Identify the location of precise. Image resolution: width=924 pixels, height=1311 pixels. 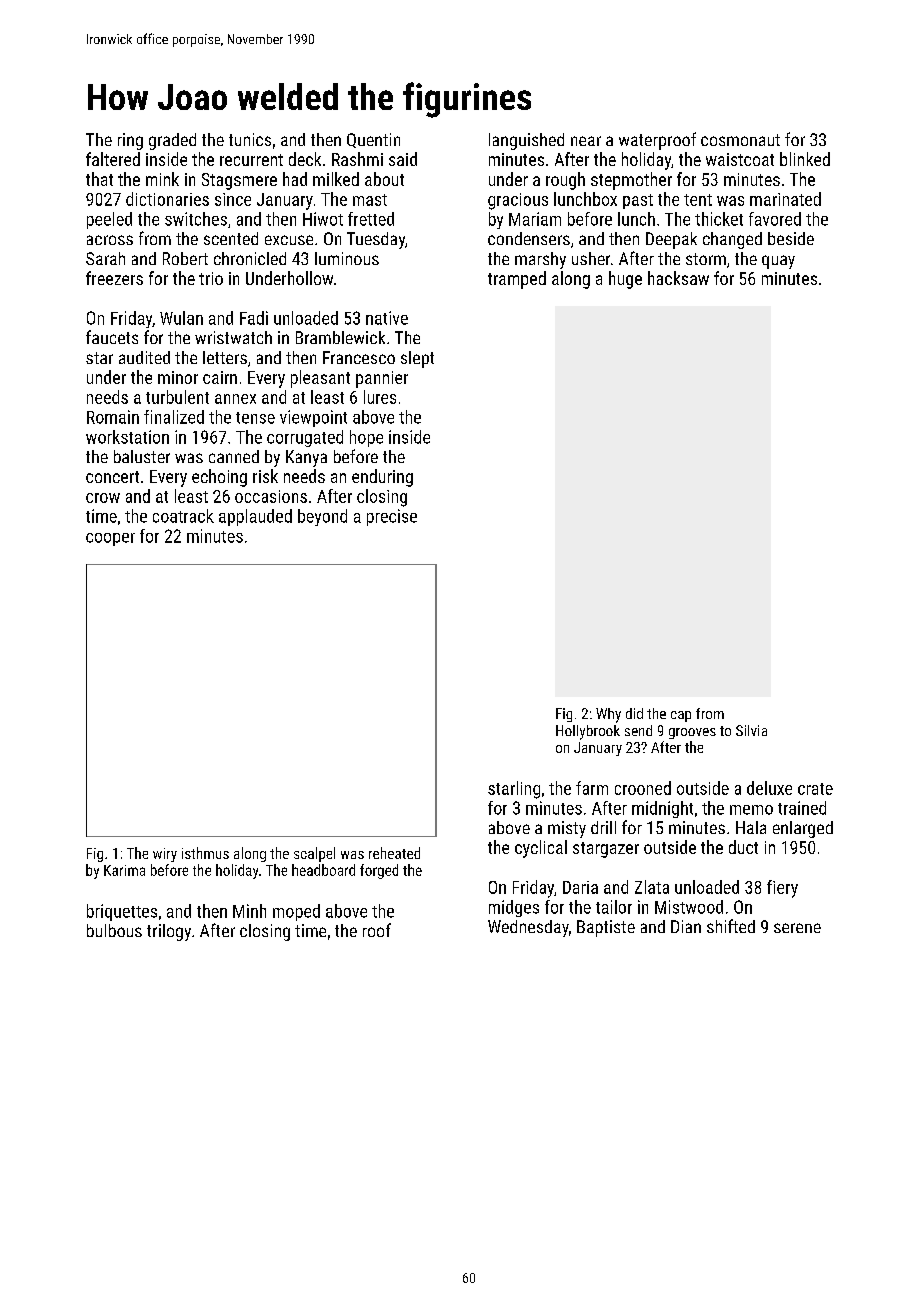
(392, 517).
